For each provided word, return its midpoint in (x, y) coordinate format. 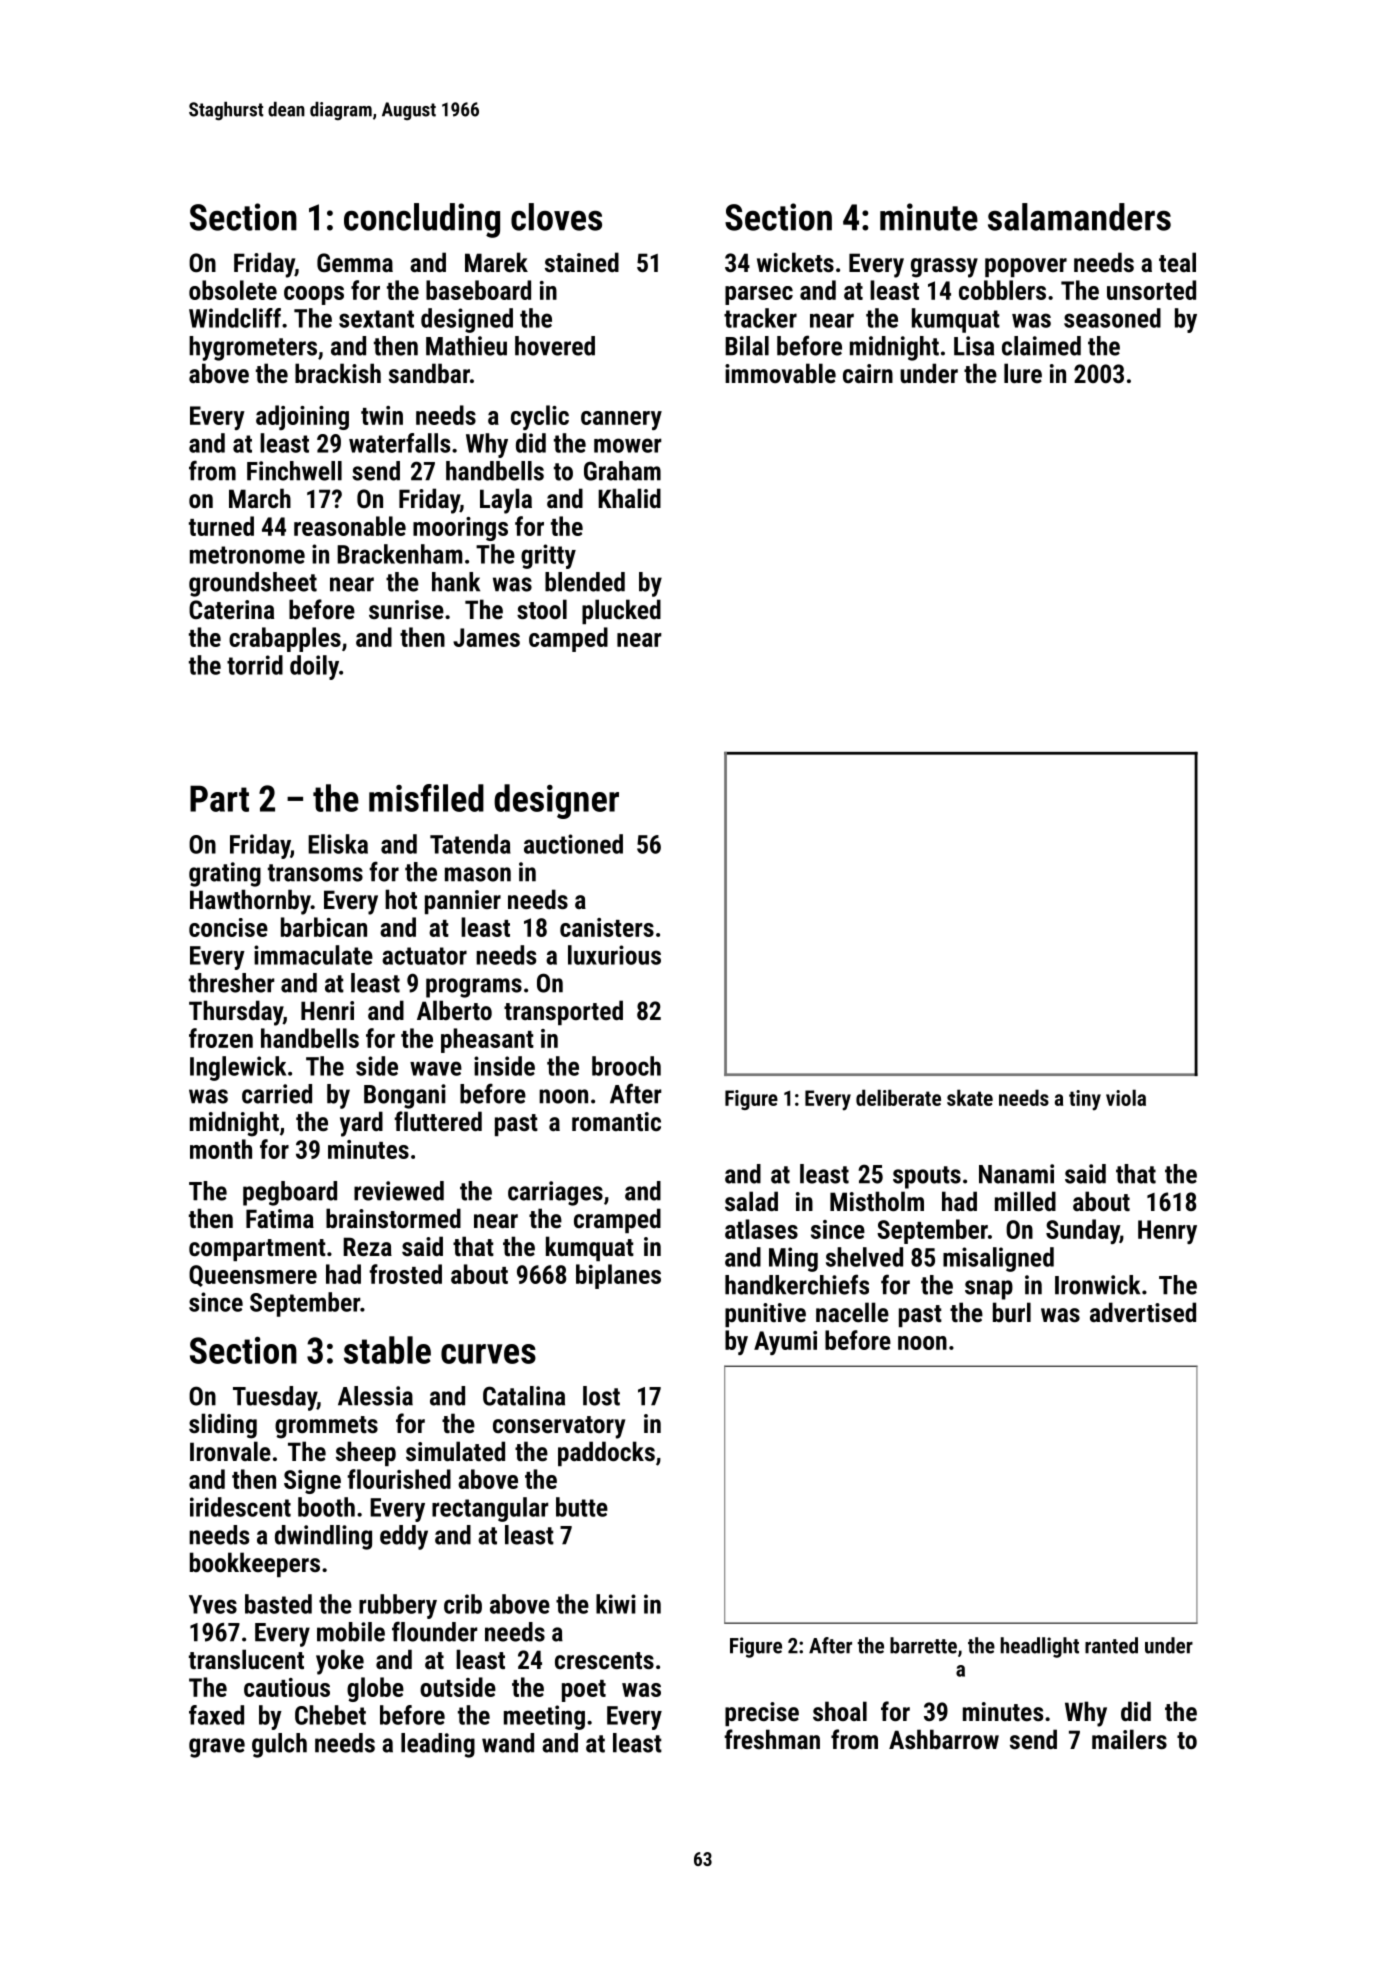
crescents (604, 1660)
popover (1026, 267)
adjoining (302, 417)
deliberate (898, 1097)
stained (582, 262)
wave (436, 1068)
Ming (793, 1259)
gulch (279, 1745)
